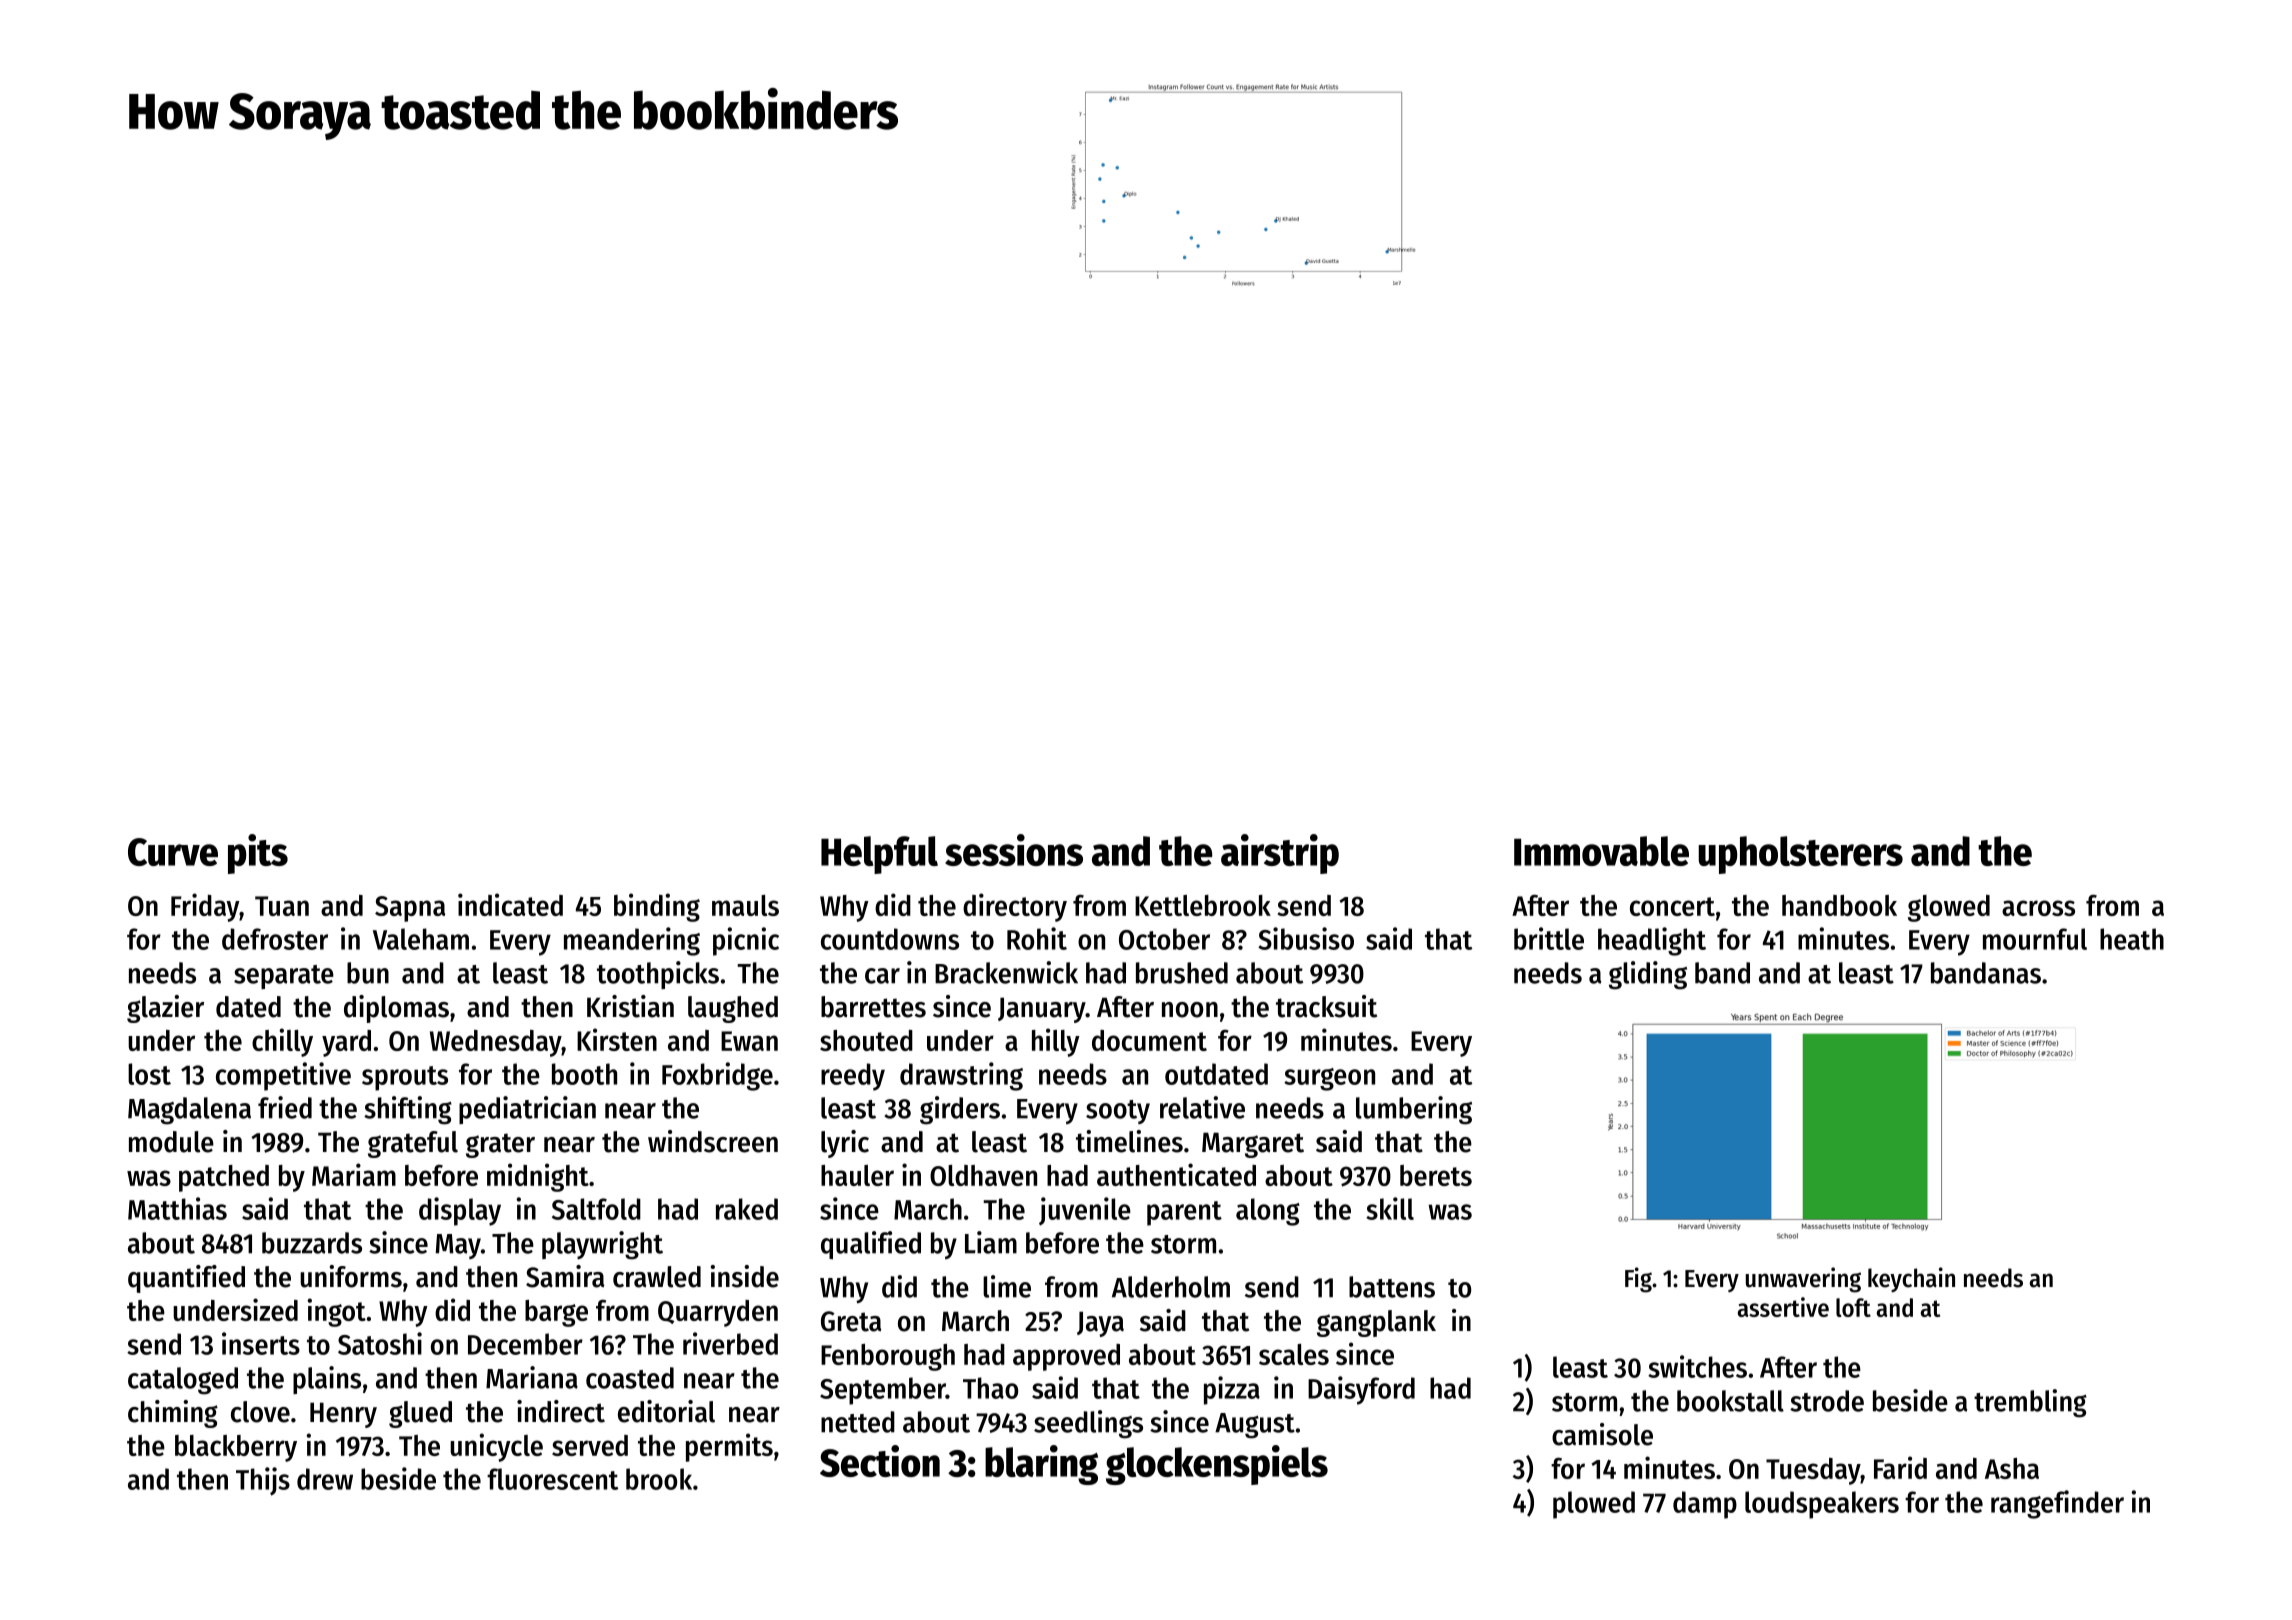 Image resolution: width=2292 pixels, height=1620 pixels. What do you see at coordinates (1217, 1465) in the document?
I see `glockenspiels` at bounding box center [1217, 1465].
